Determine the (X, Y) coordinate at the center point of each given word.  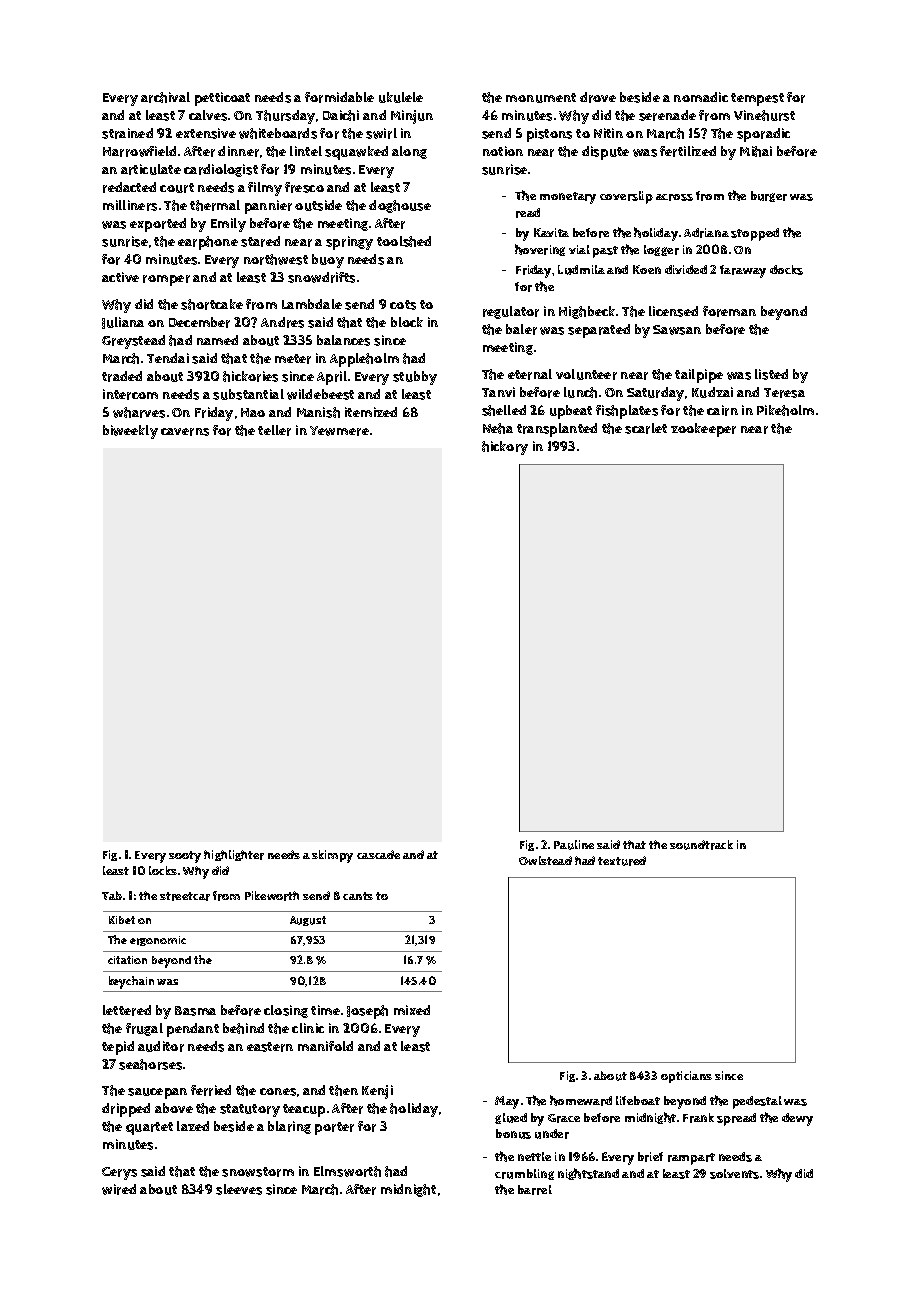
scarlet (646, 428)
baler (521, 329)
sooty (185, 857)
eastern (270, 1047)
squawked (356, 153)
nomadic (701, 97)
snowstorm (258, 1172)
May (507, 1102)
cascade (378, 854)
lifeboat (638, 1100)
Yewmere (339, 431)
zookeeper (703, 430)
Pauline (574, 845)
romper (166, 280)
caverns (185, 432)
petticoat (222, 99)
